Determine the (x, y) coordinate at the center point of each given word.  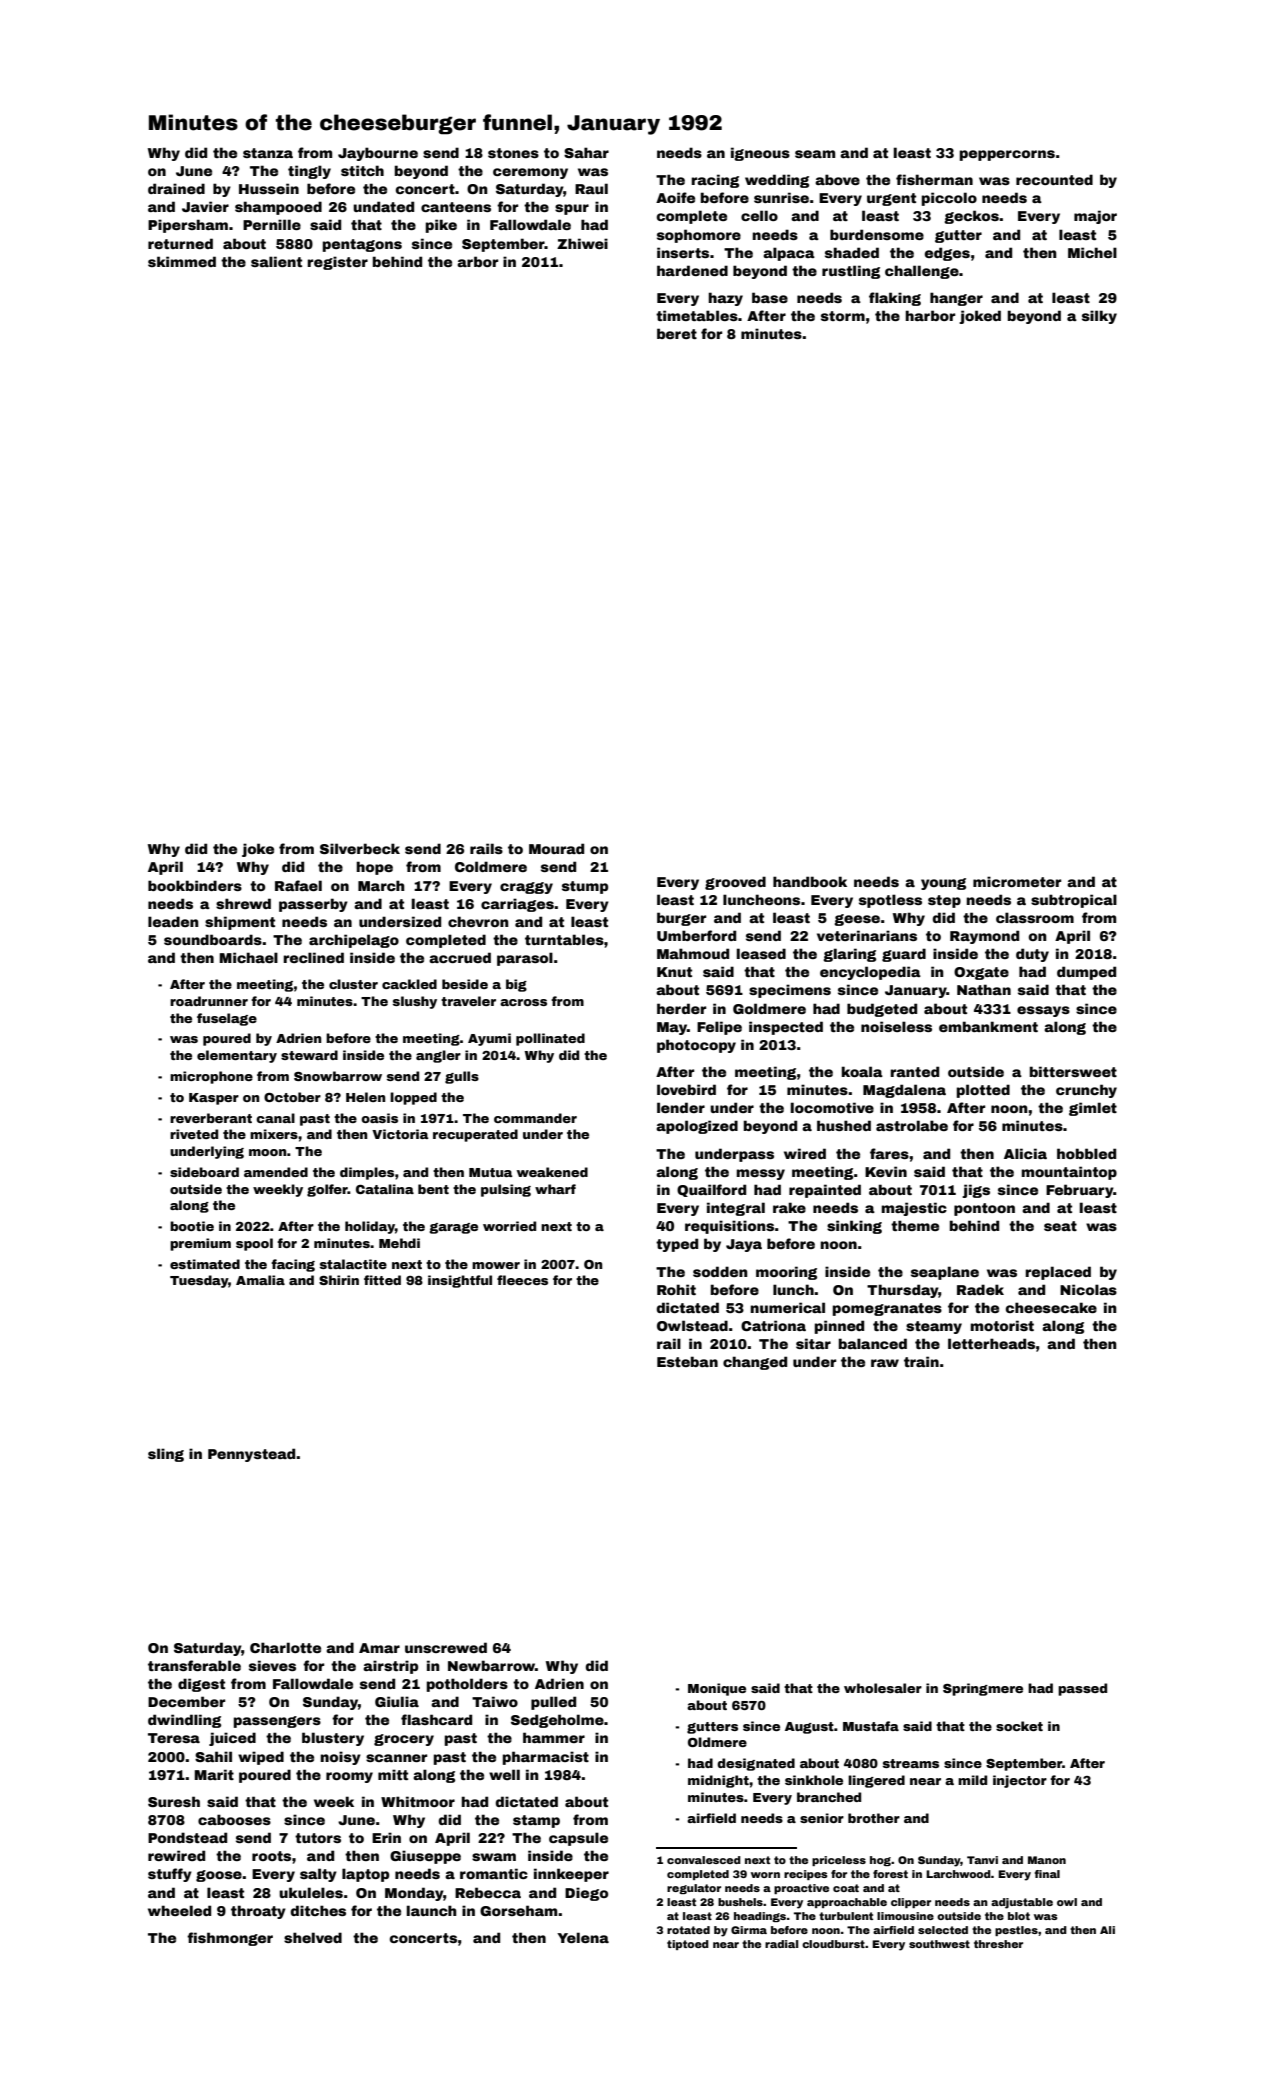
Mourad (556, 848)
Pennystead (251, 1455)
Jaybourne (378, 154)
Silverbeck (360, 848)
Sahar (586, 152)
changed (755, 1363)
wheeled (179, 1910)
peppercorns (1007, 155)
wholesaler (883, 1688)
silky (1099, 317)
